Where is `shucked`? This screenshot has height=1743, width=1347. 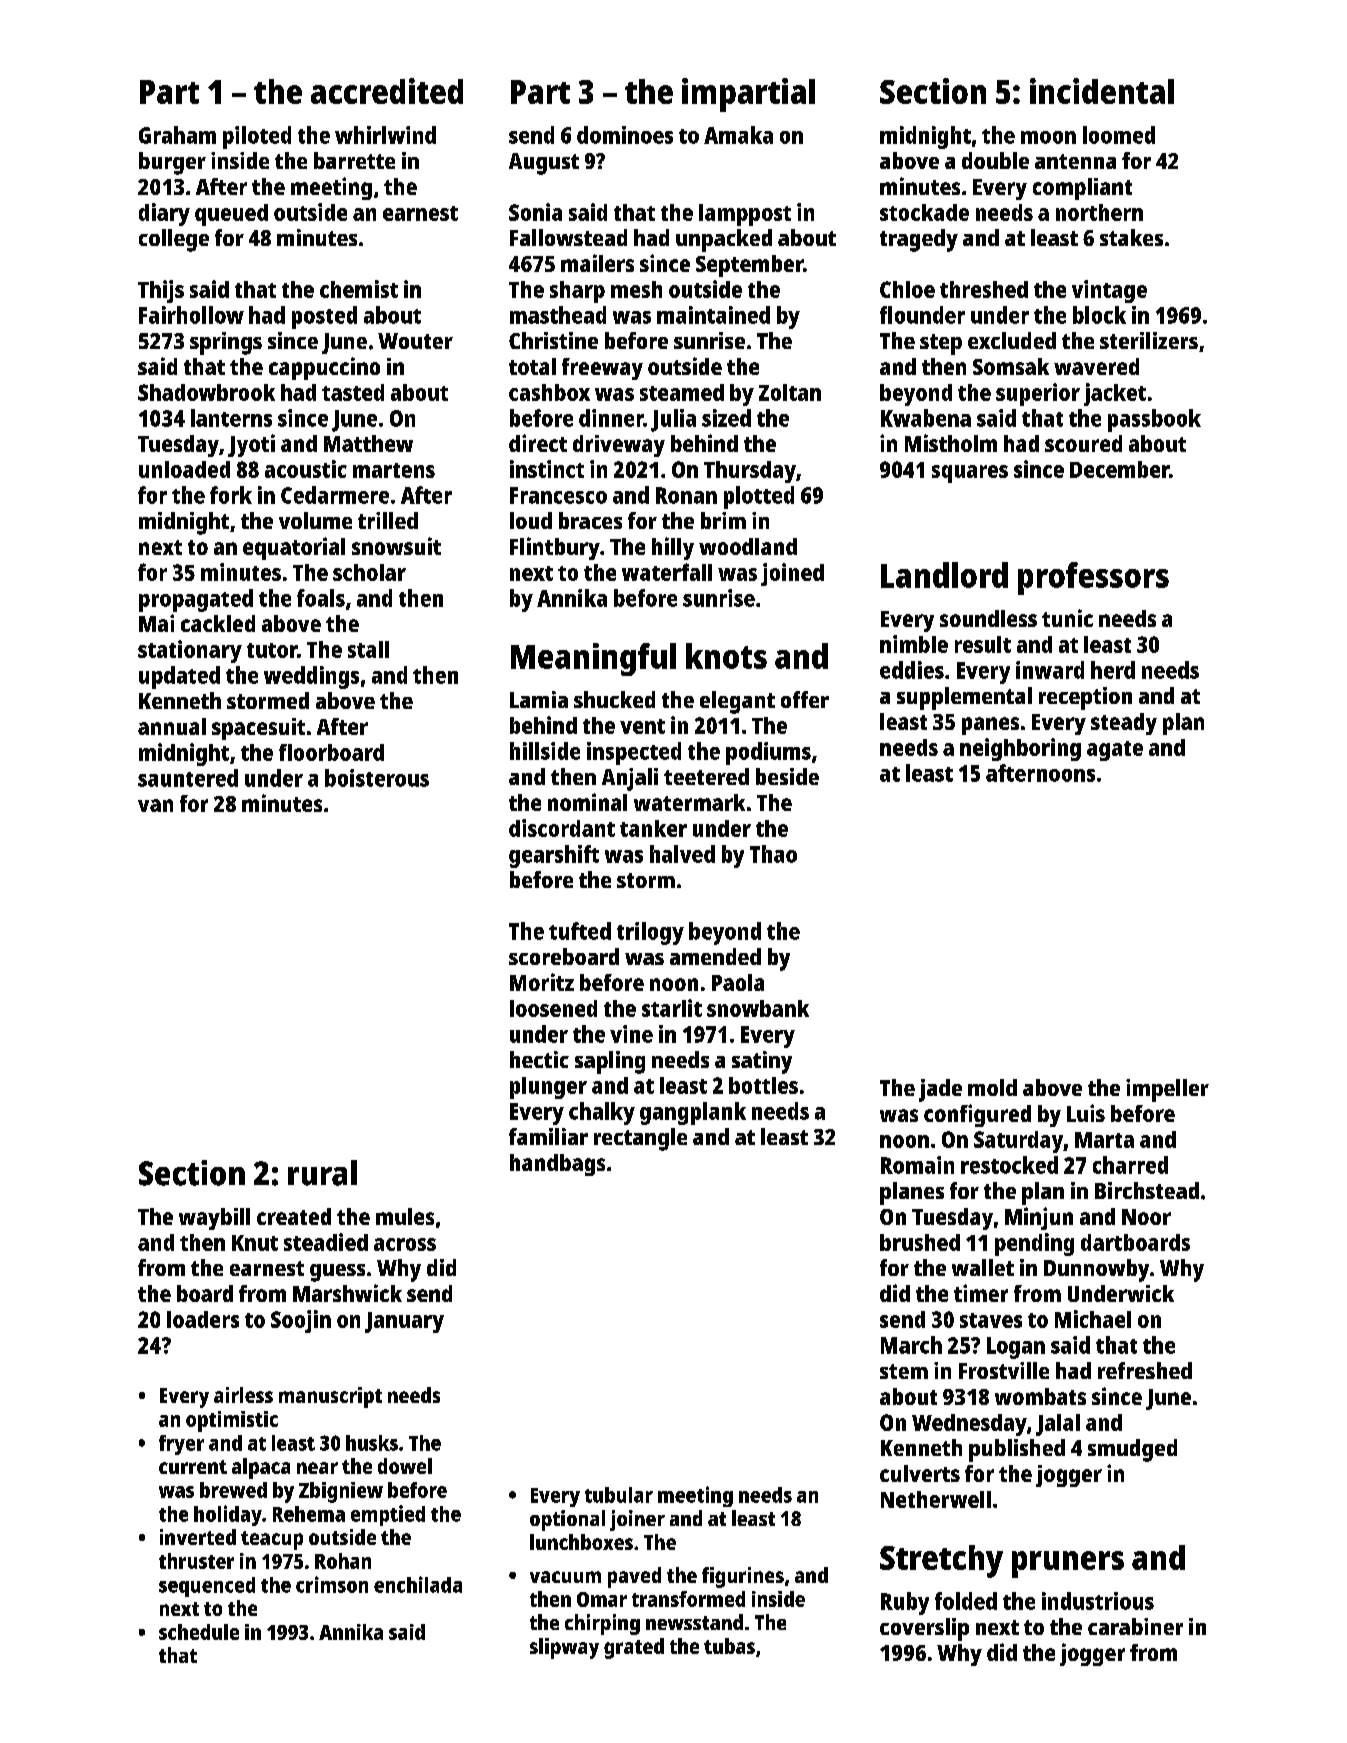 shucked is located at coordinates (614, 699).
